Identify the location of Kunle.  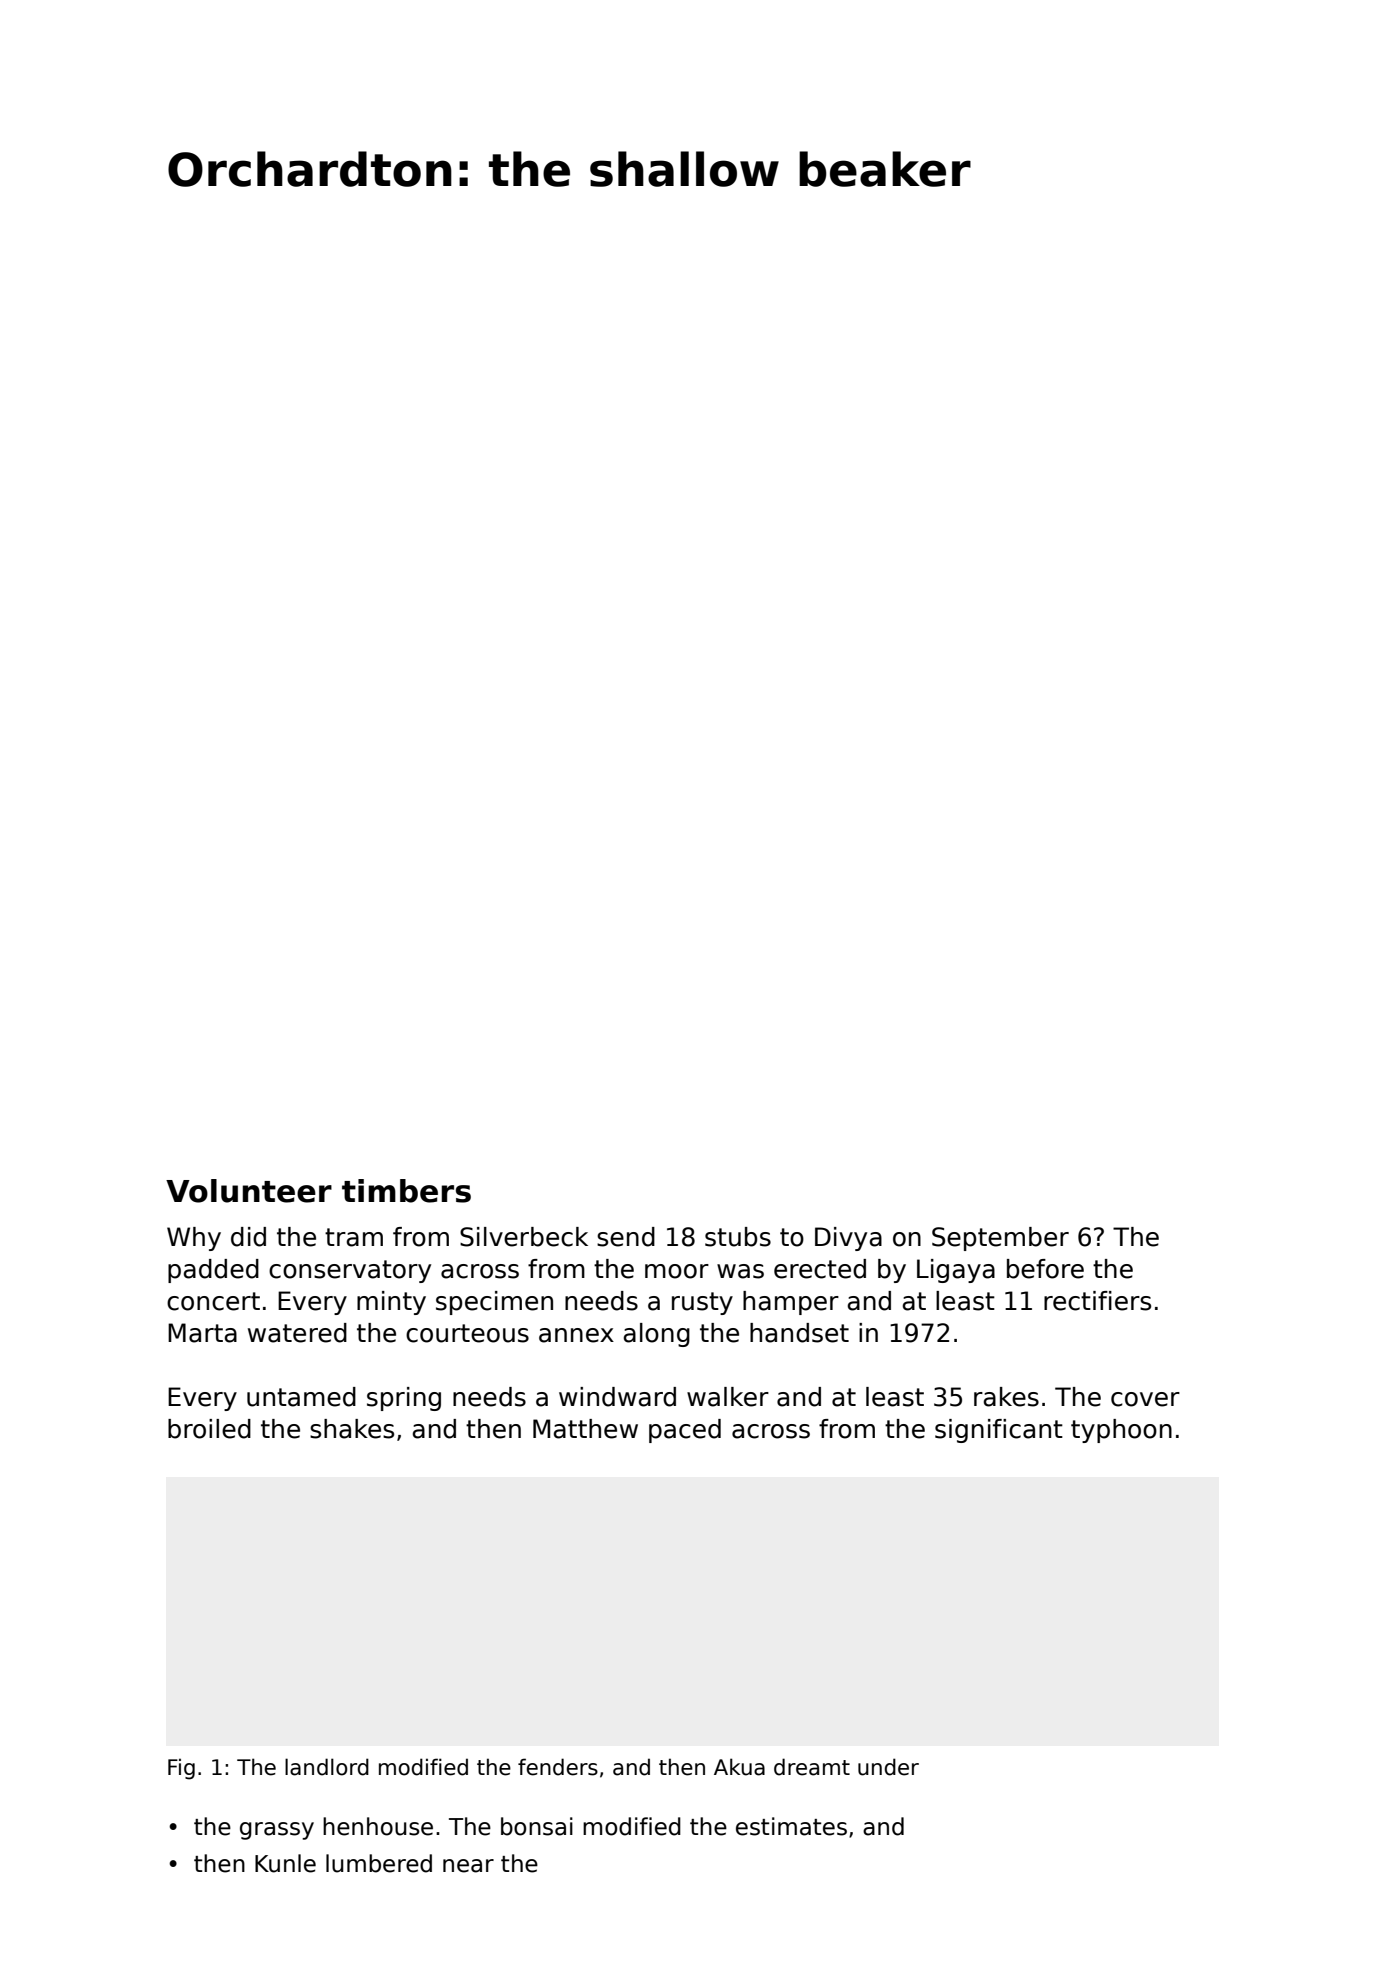
(285, 1863).
